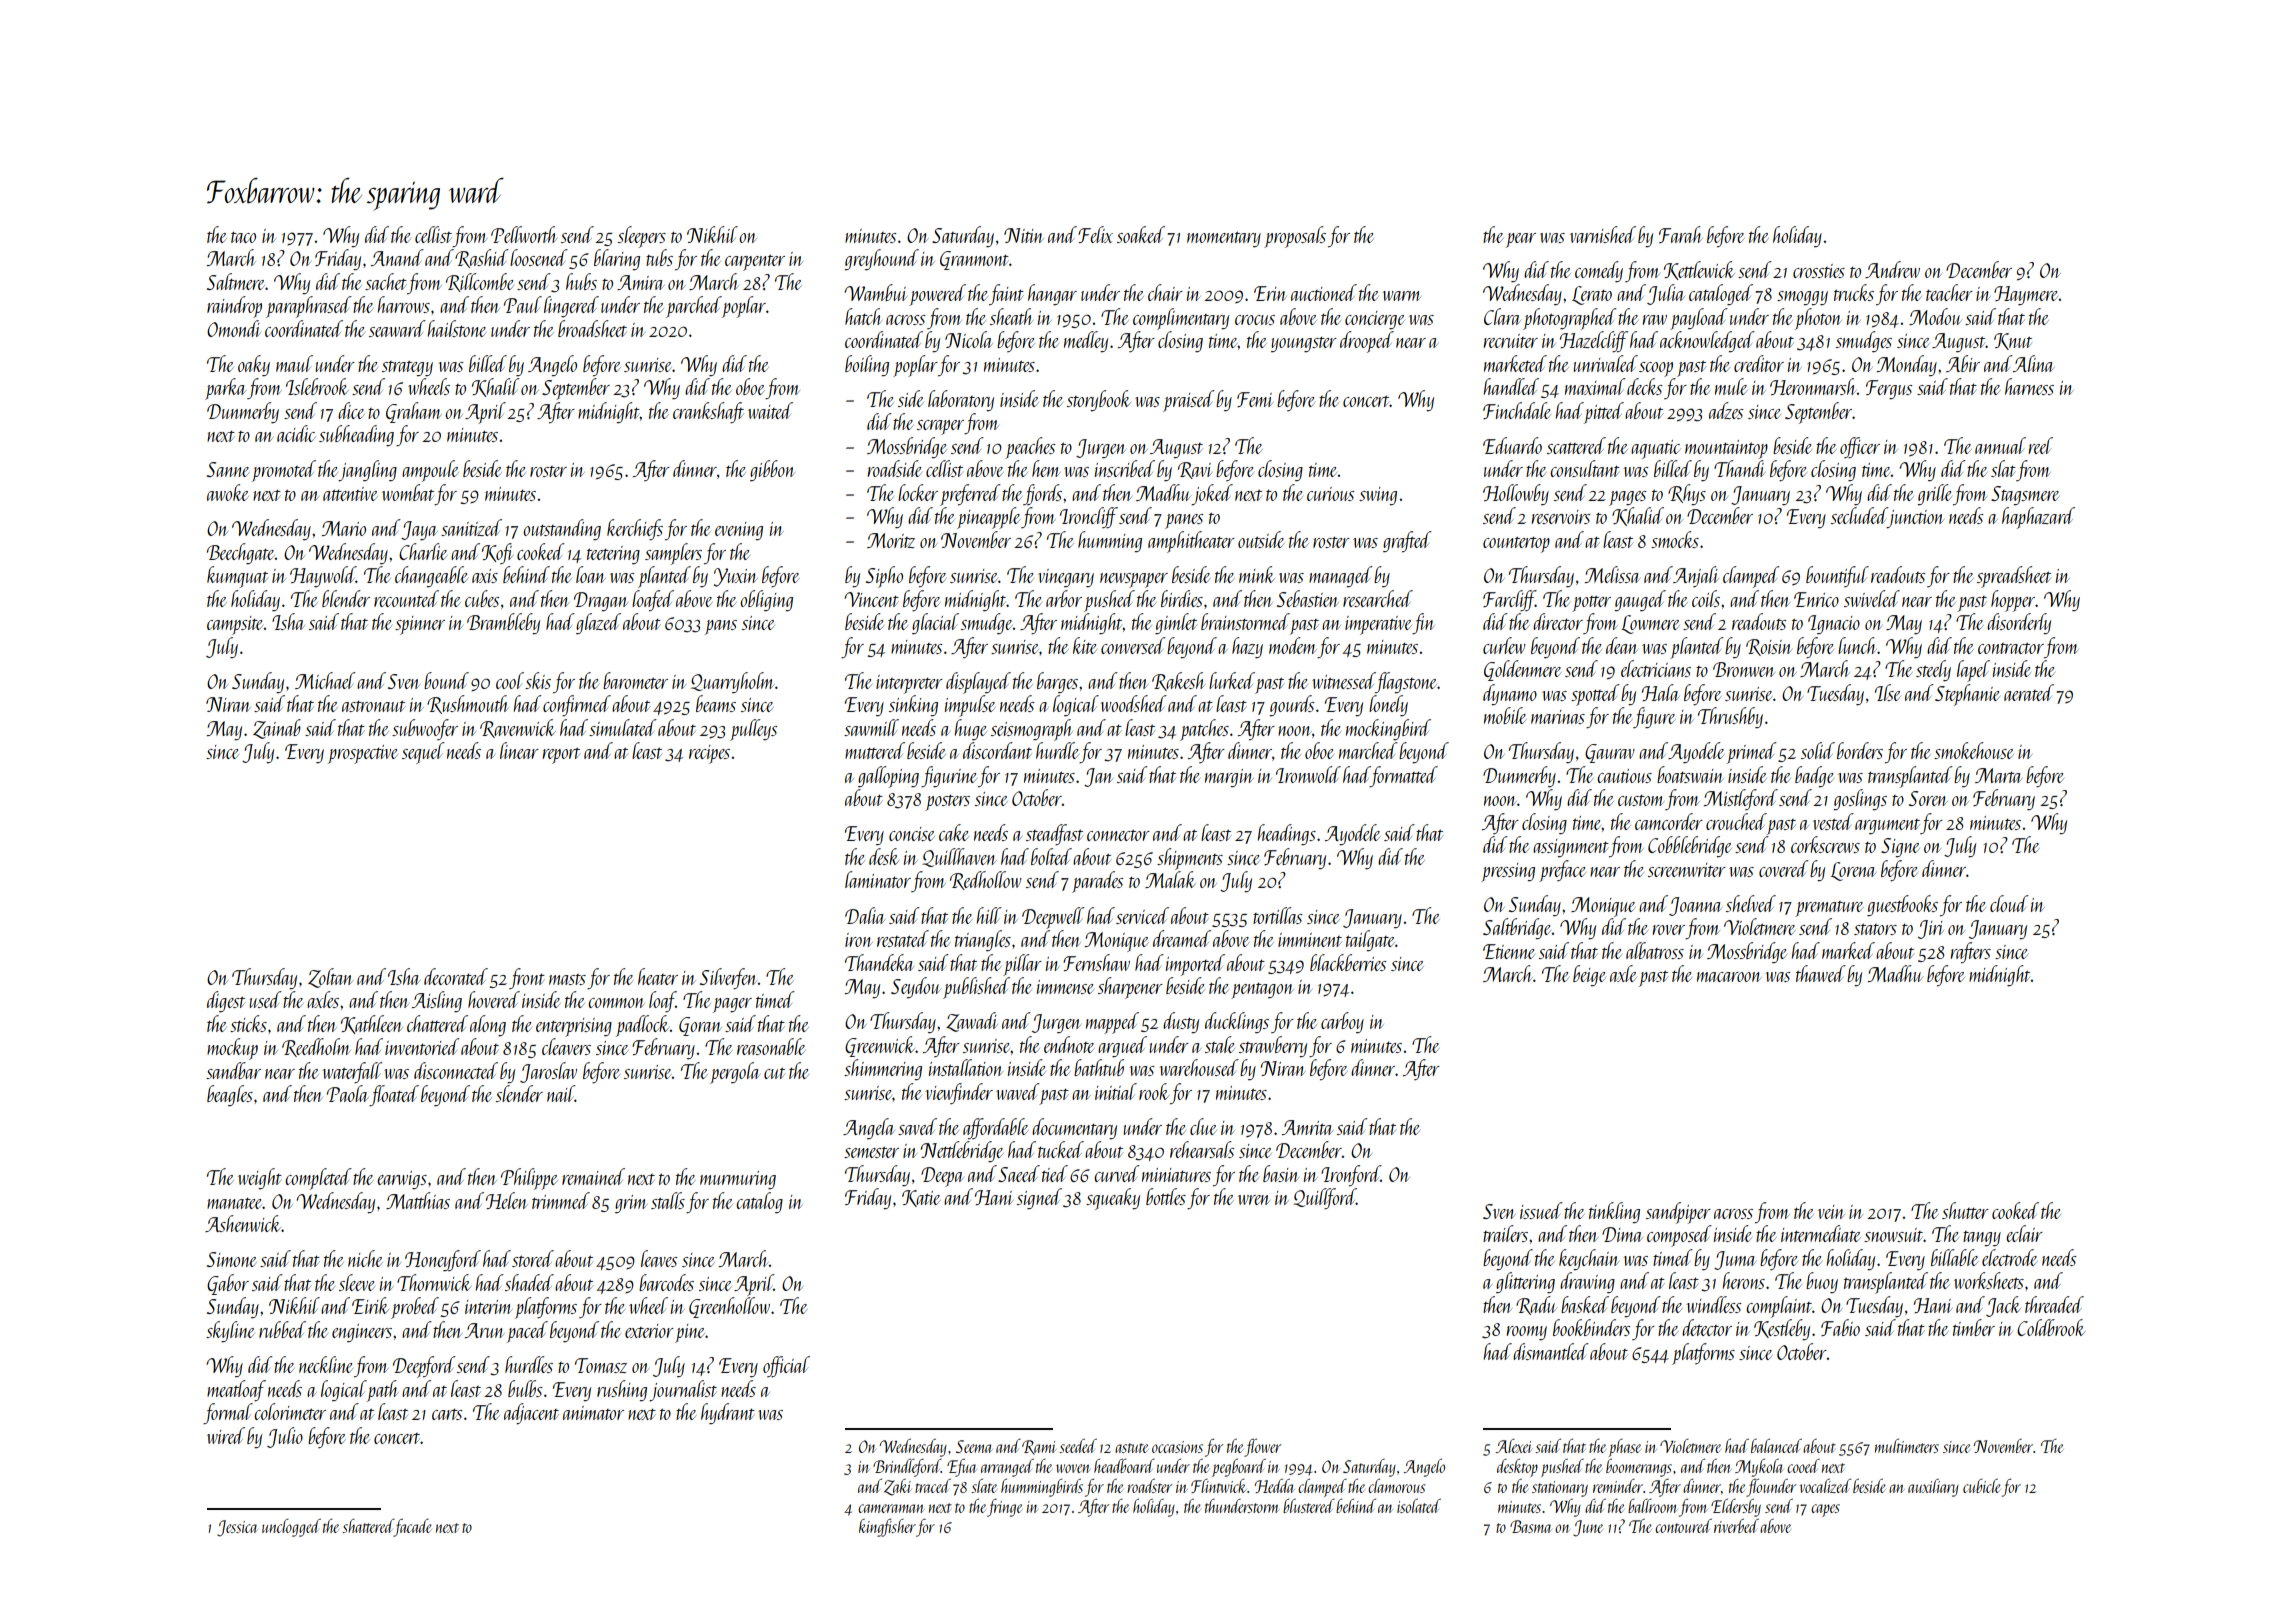 The image size is (2292, 1620). What do you see at coordinates (285, 1437) in the screenshot?
I see `Julio` at bounding box center [285, 1437].
